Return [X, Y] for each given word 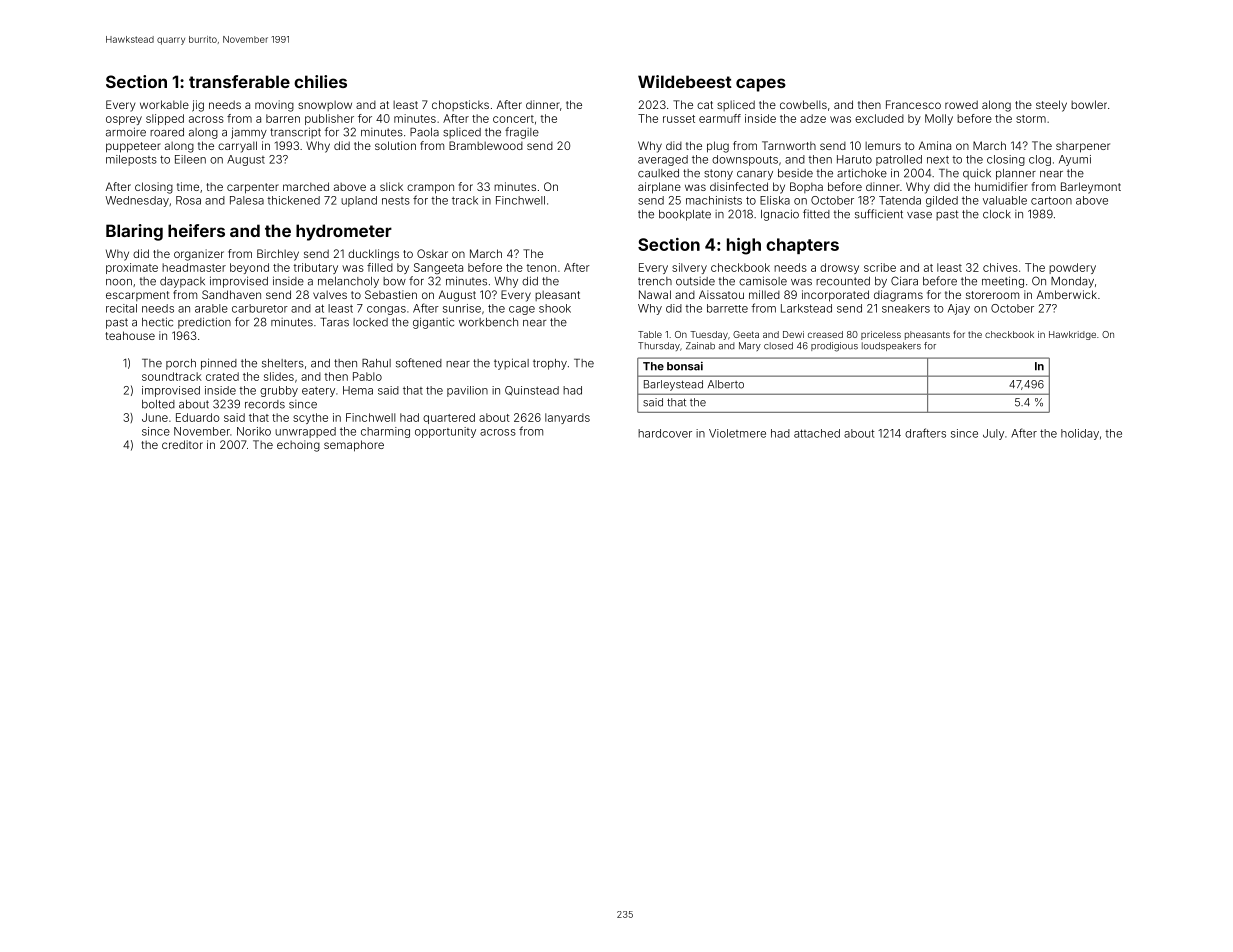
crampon [430, 189]
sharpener [1083, 147]
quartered [449, 418]
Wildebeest [685, 81]
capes [761, 85]
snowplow [325, 106]
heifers [196, 230]
